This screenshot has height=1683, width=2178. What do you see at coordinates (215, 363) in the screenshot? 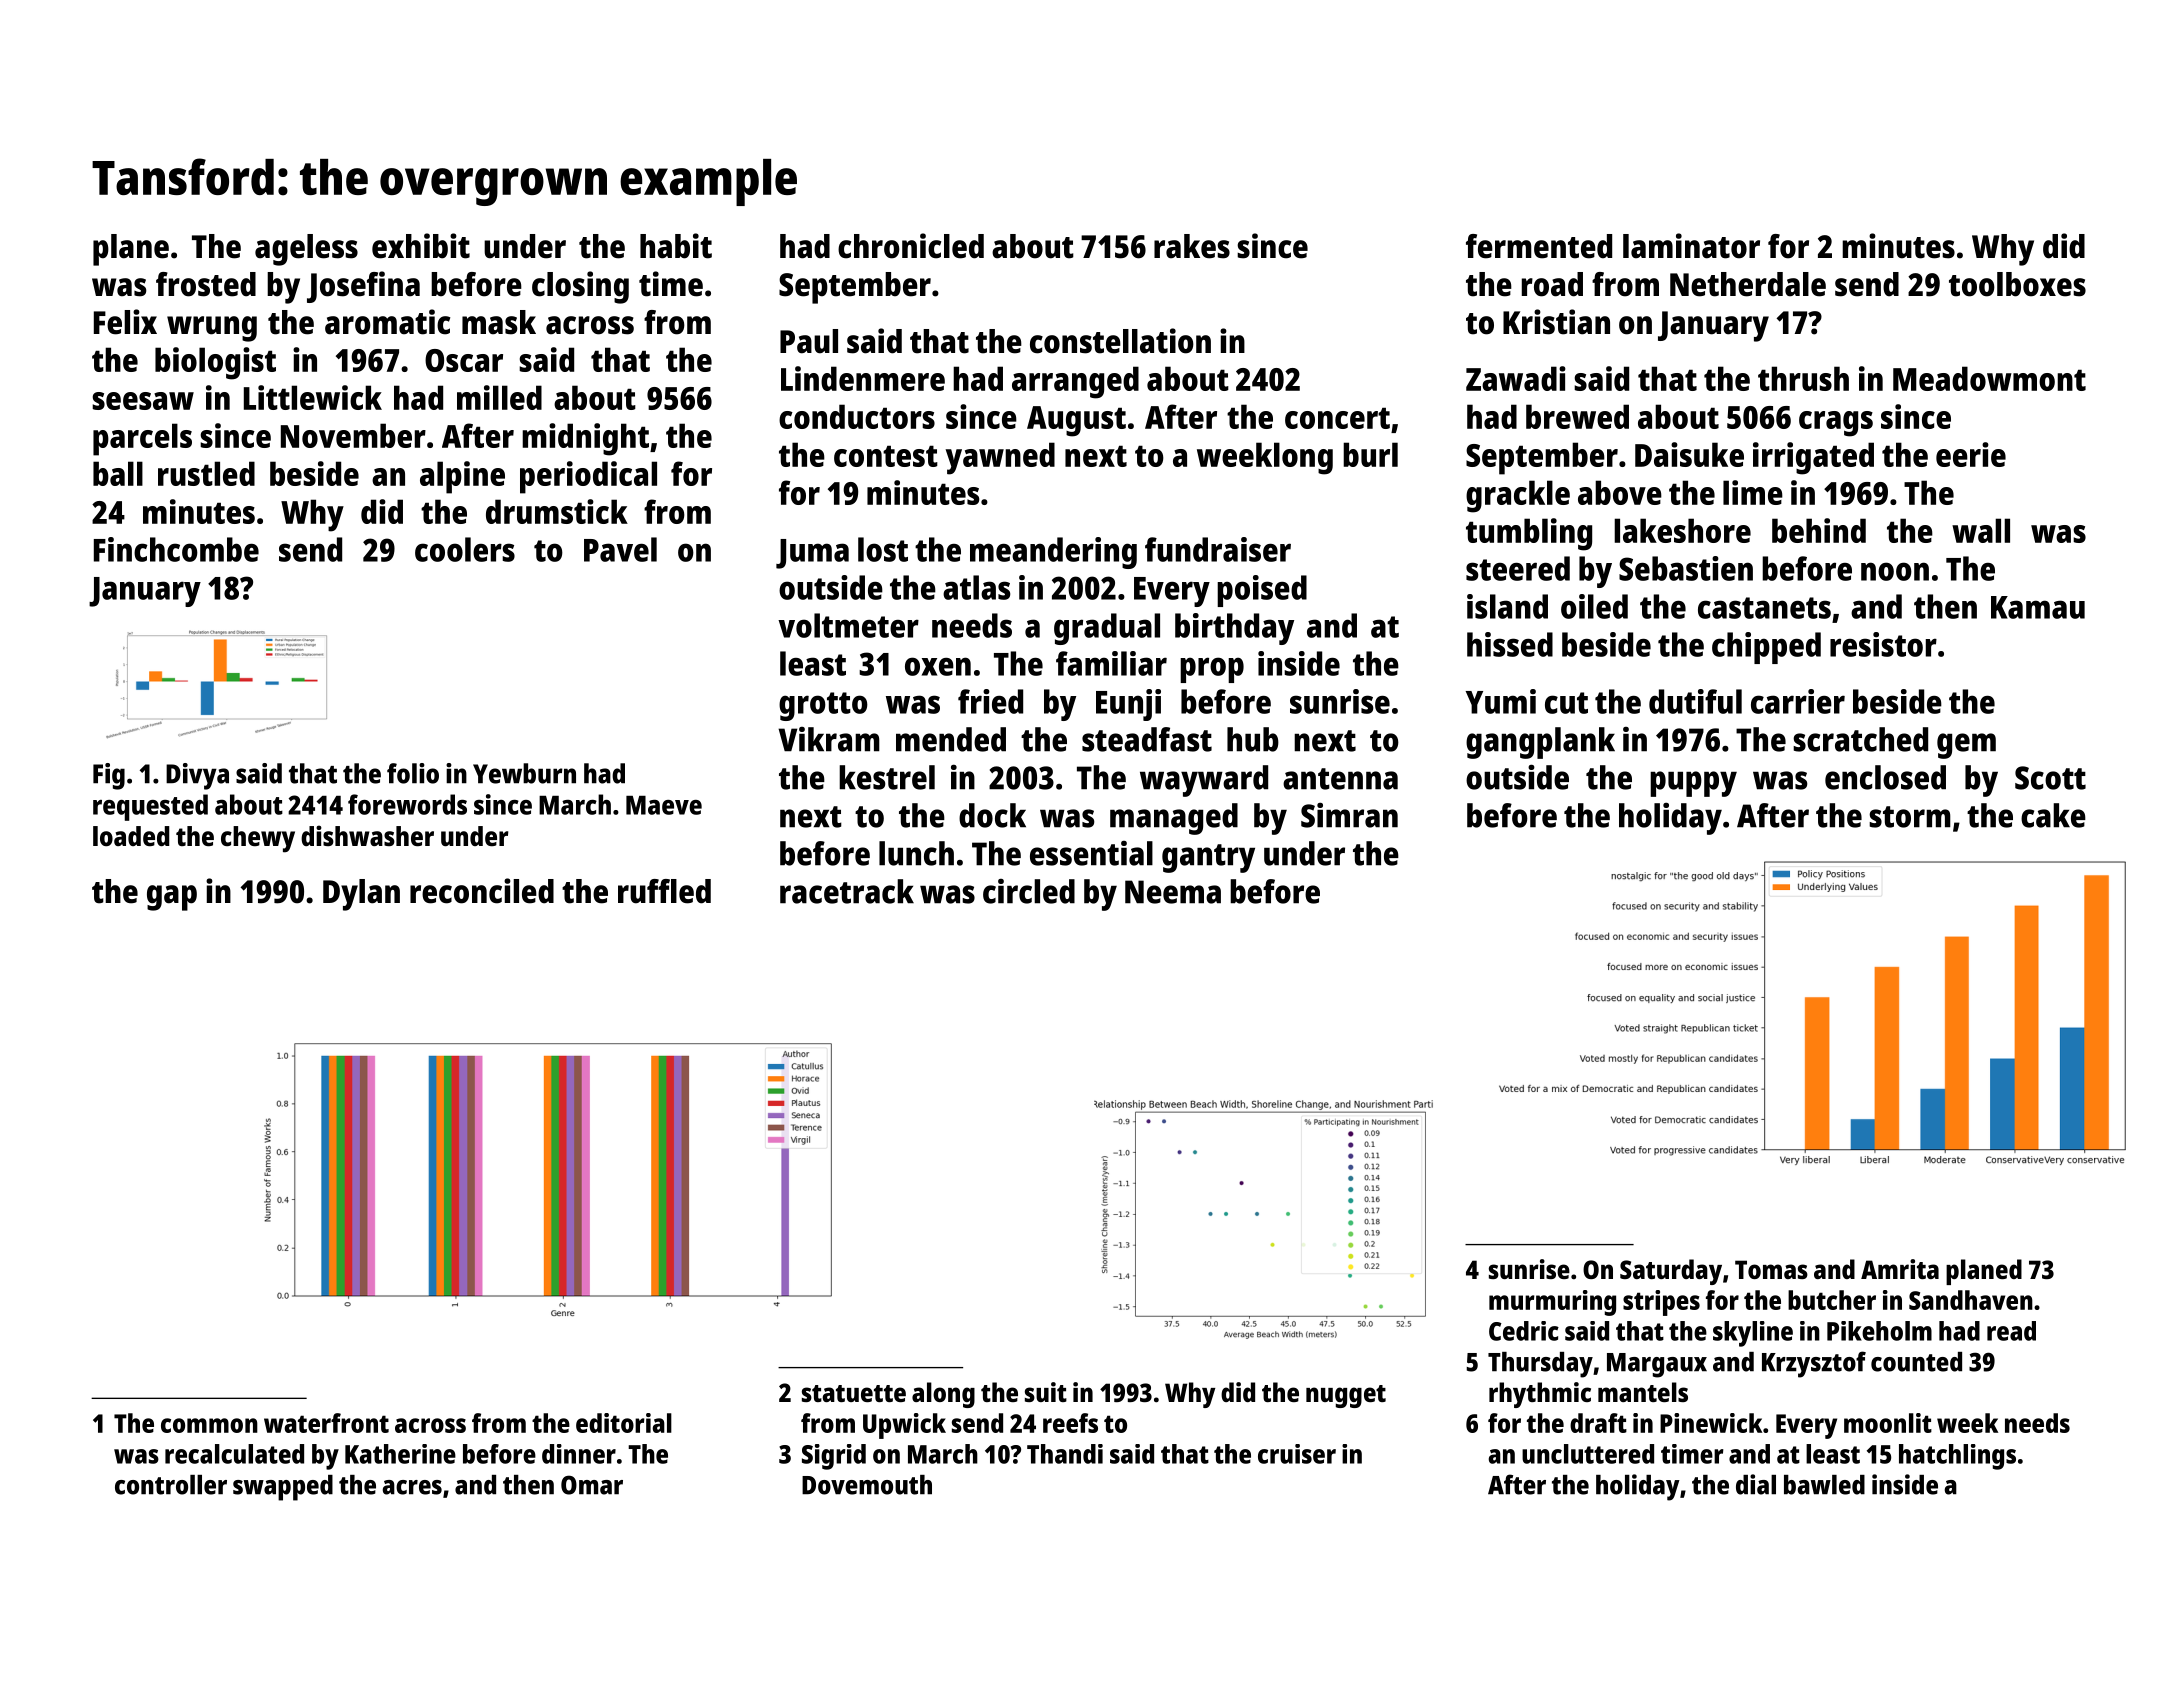
I see `biologist` at bounding box center [215, 363].
